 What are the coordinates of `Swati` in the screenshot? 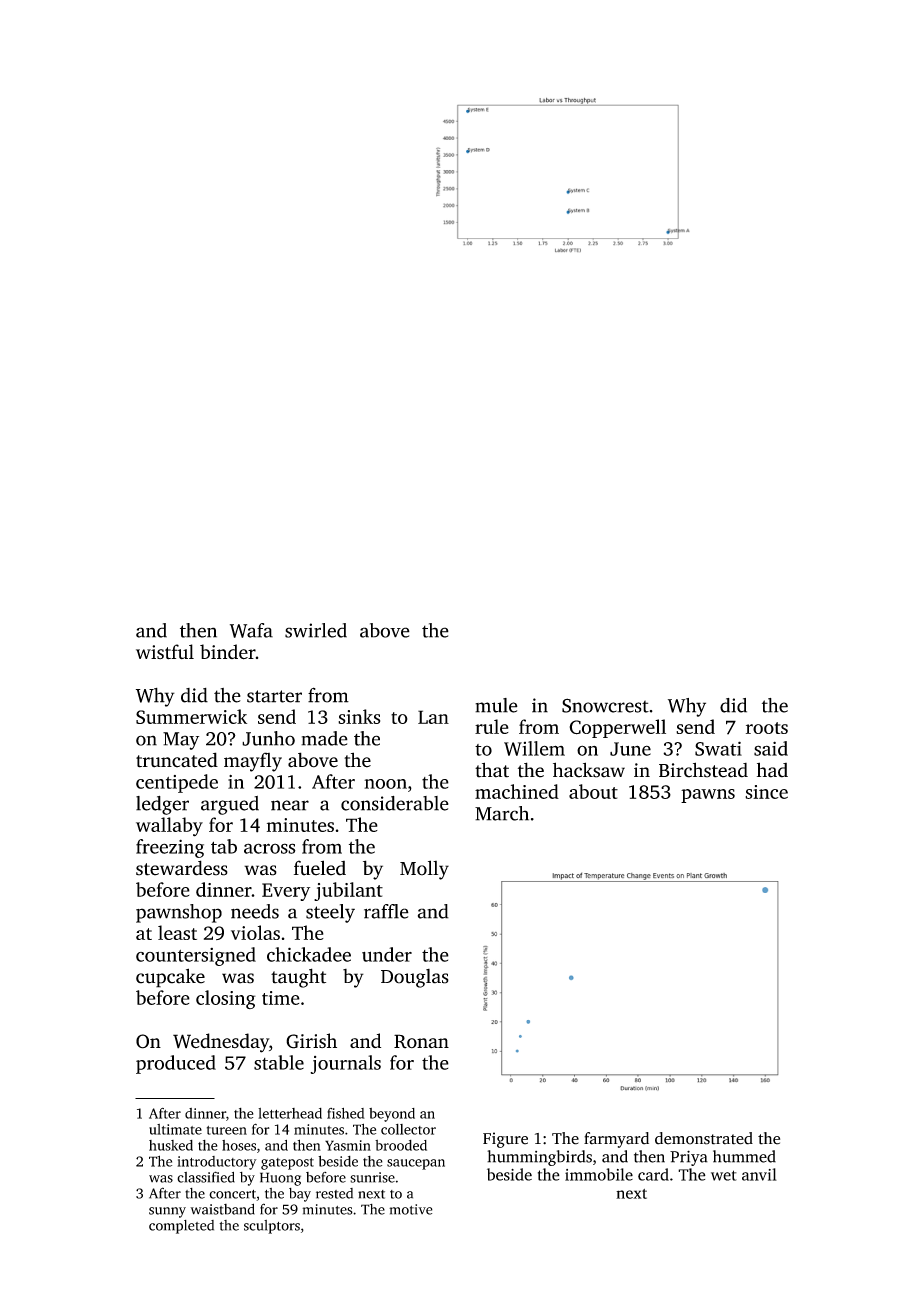 It's located at (718, 748).
